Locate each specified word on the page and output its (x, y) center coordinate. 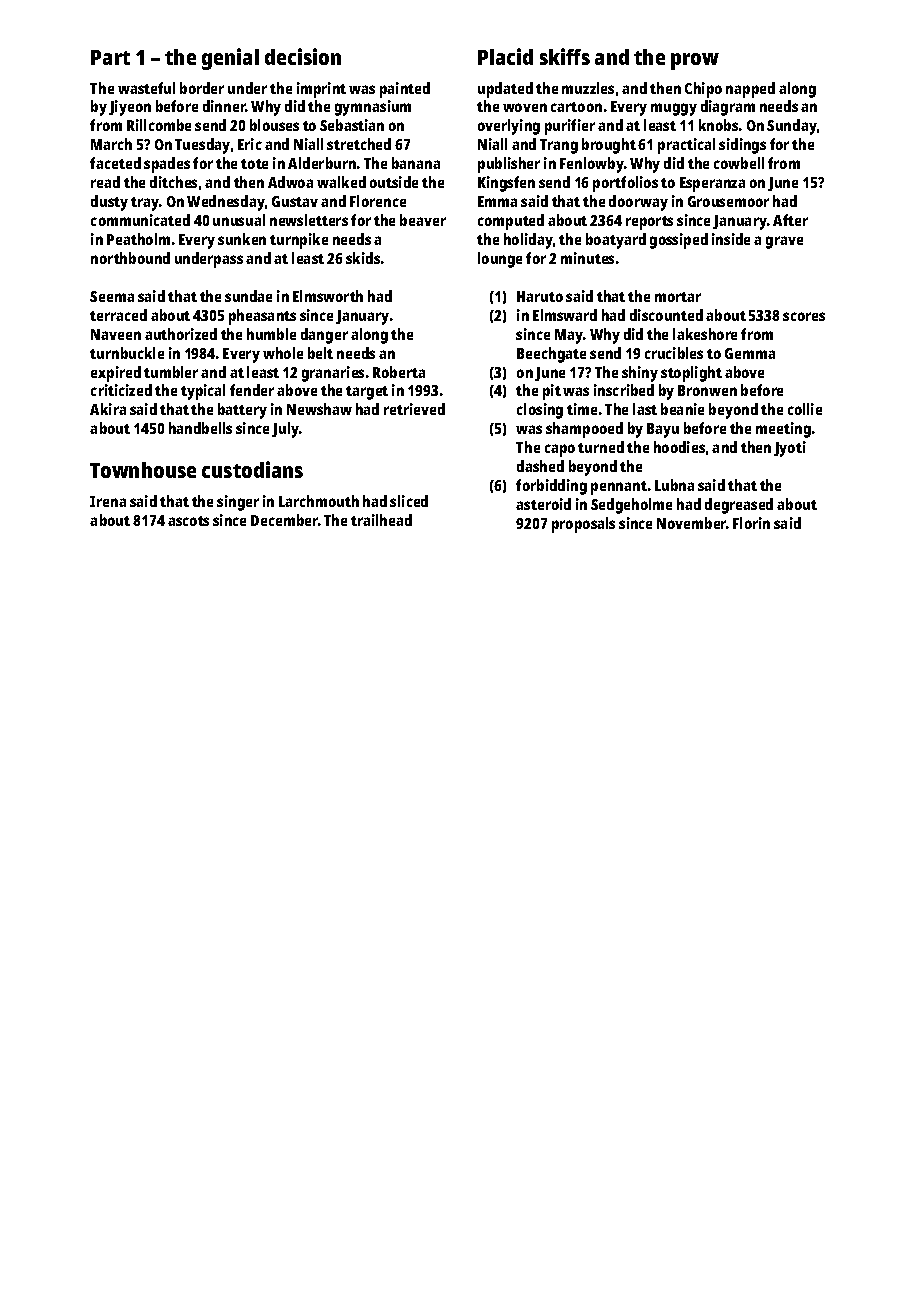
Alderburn (322, 163)
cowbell (739, 163)
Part (110, 57)
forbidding (551, 487)
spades (167, 165)
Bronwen (707, 390)
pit (552, 392)
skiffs (565, 56)
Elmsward (565, 315)
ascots (188, 521)
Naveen (116, 334)
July (285, 430)
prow (695, 61)
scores (804, 316)
